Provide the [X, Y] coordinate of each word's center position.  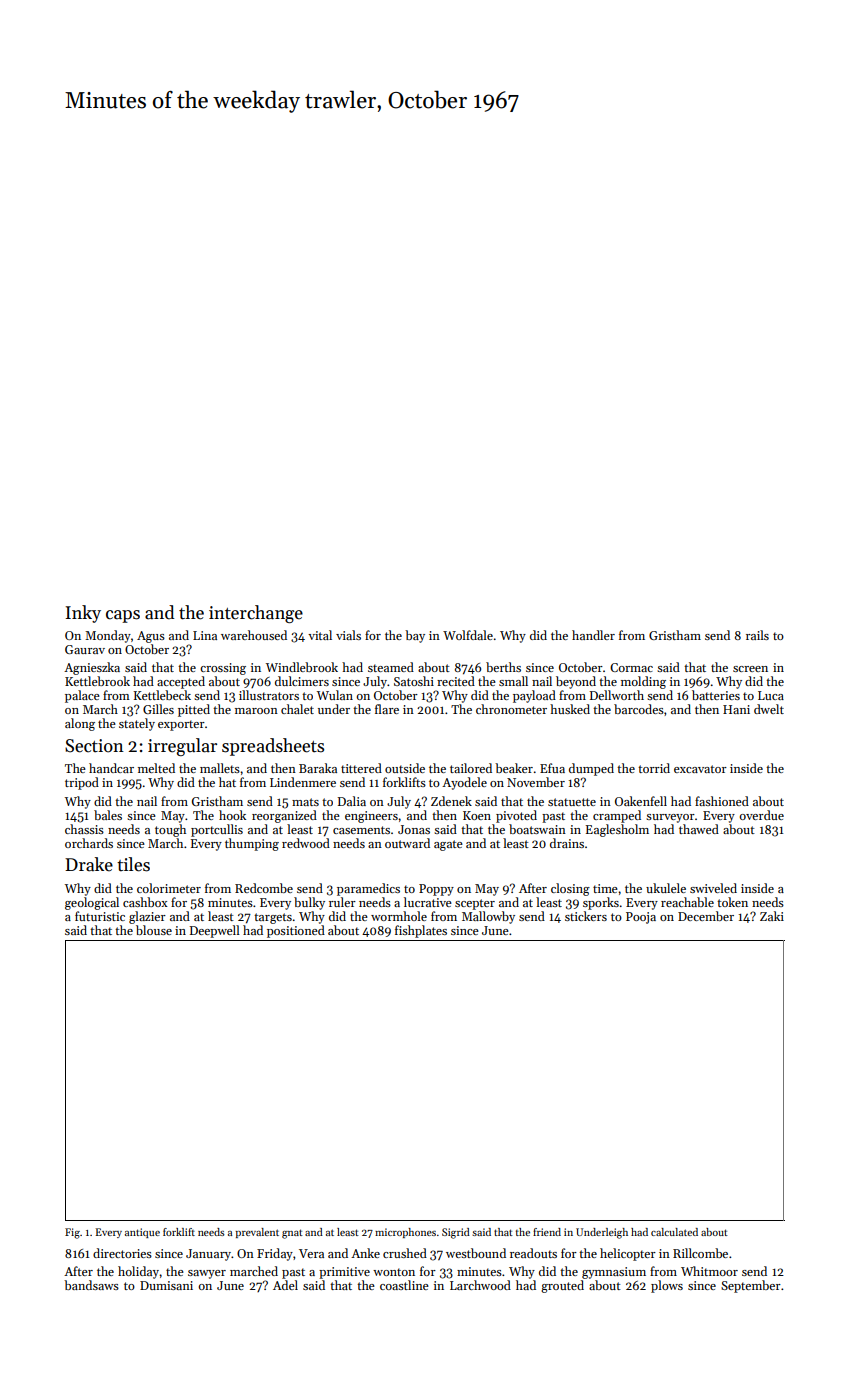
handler [593, 635]
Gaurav [85, 649]
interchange [256, 614]
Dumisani [166, 1285]
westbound [476, 1253]
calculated [674, 1232]
